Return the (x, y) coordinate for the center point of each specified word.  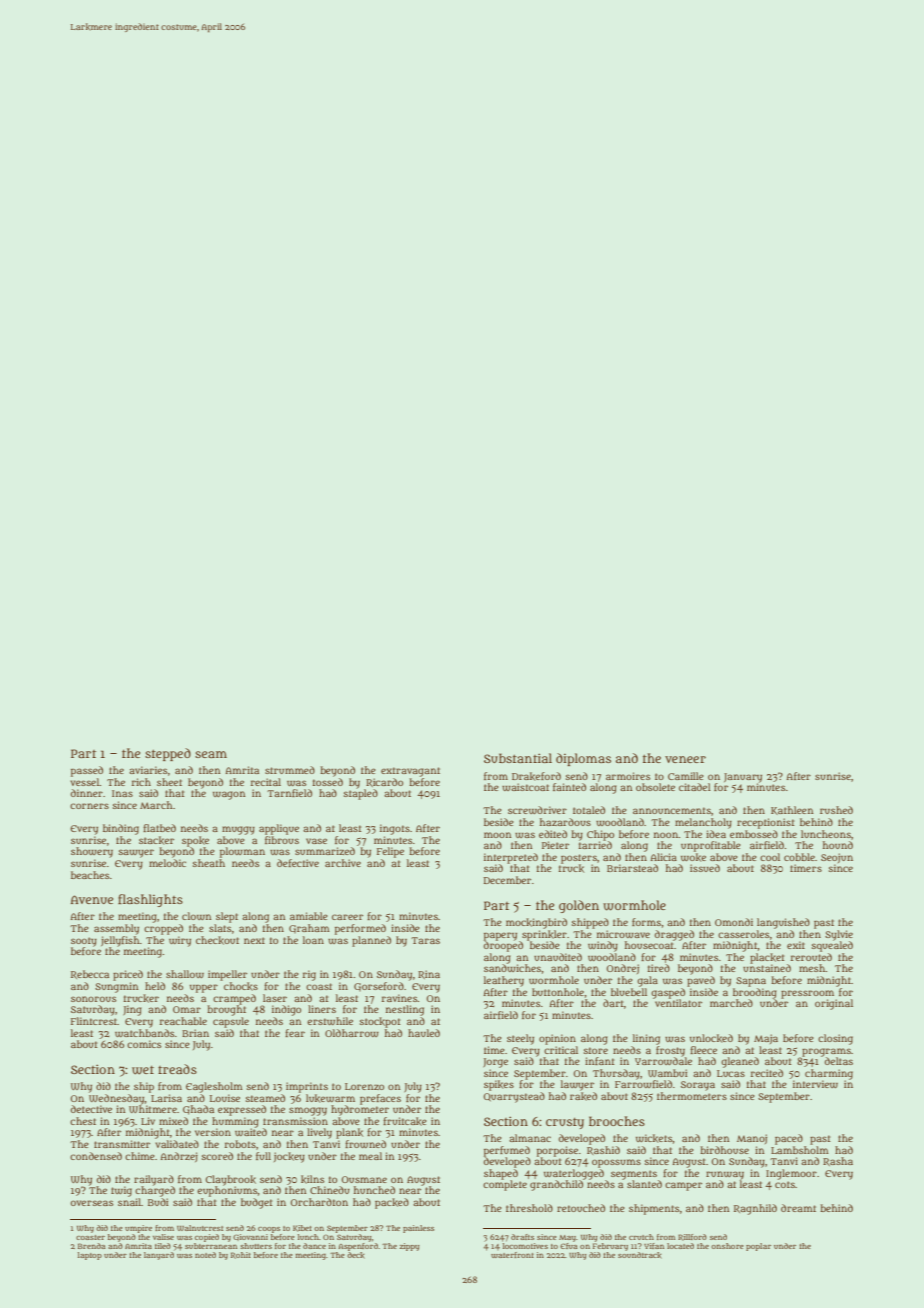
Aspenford (358, 1247)
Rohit (241, 1255)
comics (144, 1044)
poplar (758, 1247)
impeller (227, 975)
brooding (755, 993)
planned (371, 941)
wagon (229, 795)
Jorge (495, 1063)
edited (553, 834)
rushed (836, 810)
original (834, 1004)
